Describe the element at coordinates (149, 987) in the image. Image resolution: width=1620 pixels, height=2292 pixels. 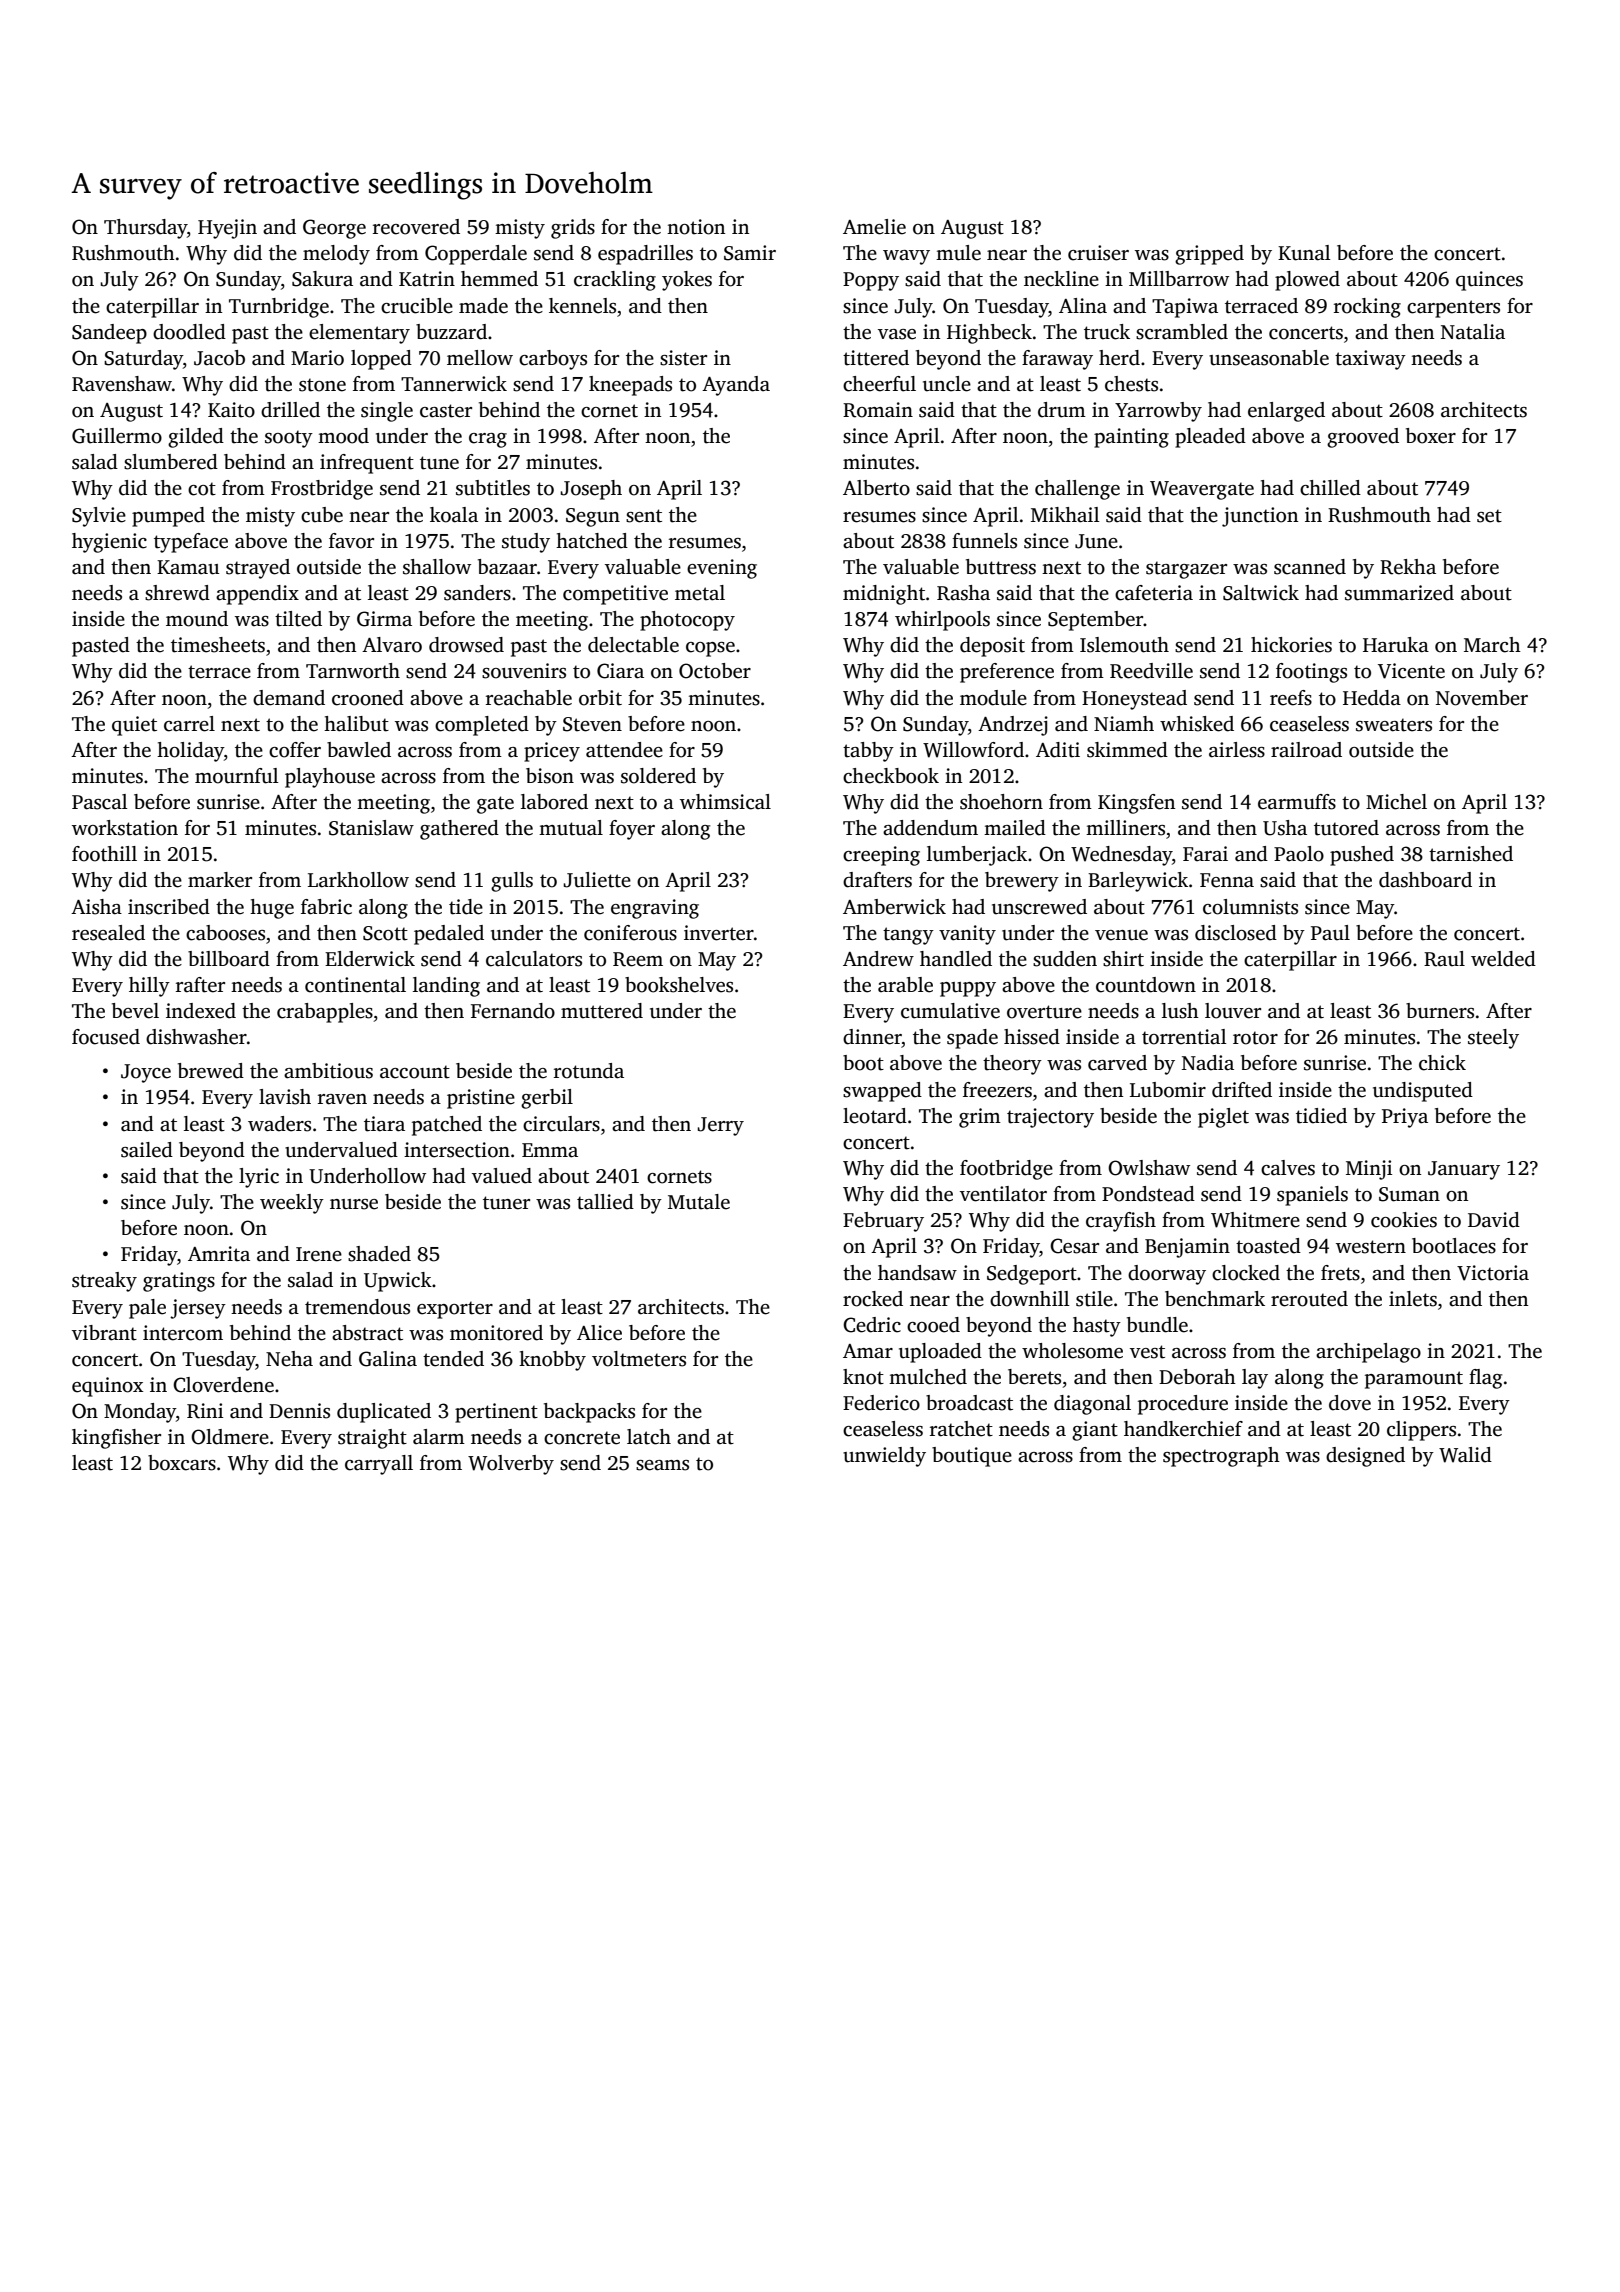
I see `hilly` at that location.
